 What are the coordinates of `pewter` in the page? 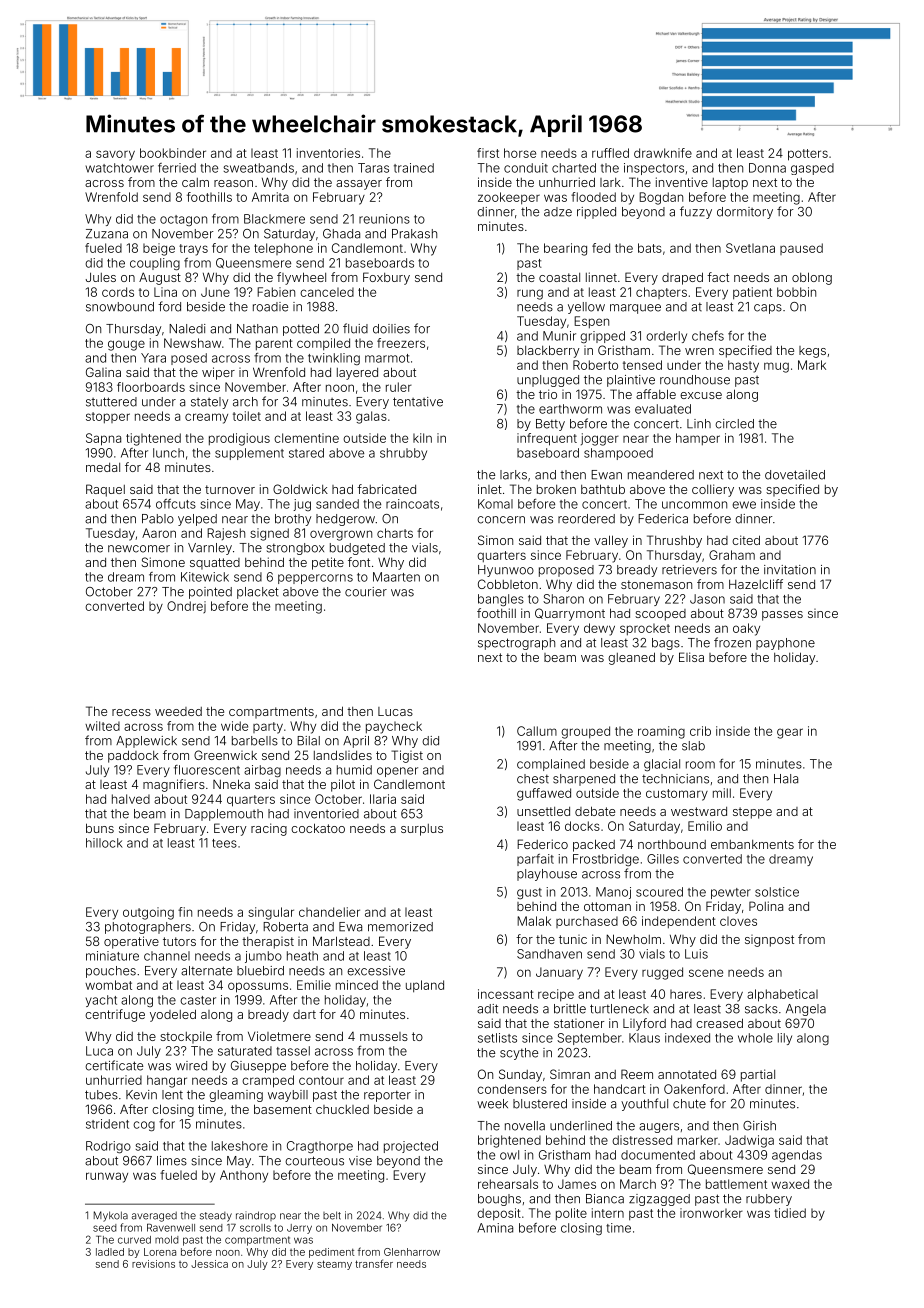 It's located at (731, 893).
